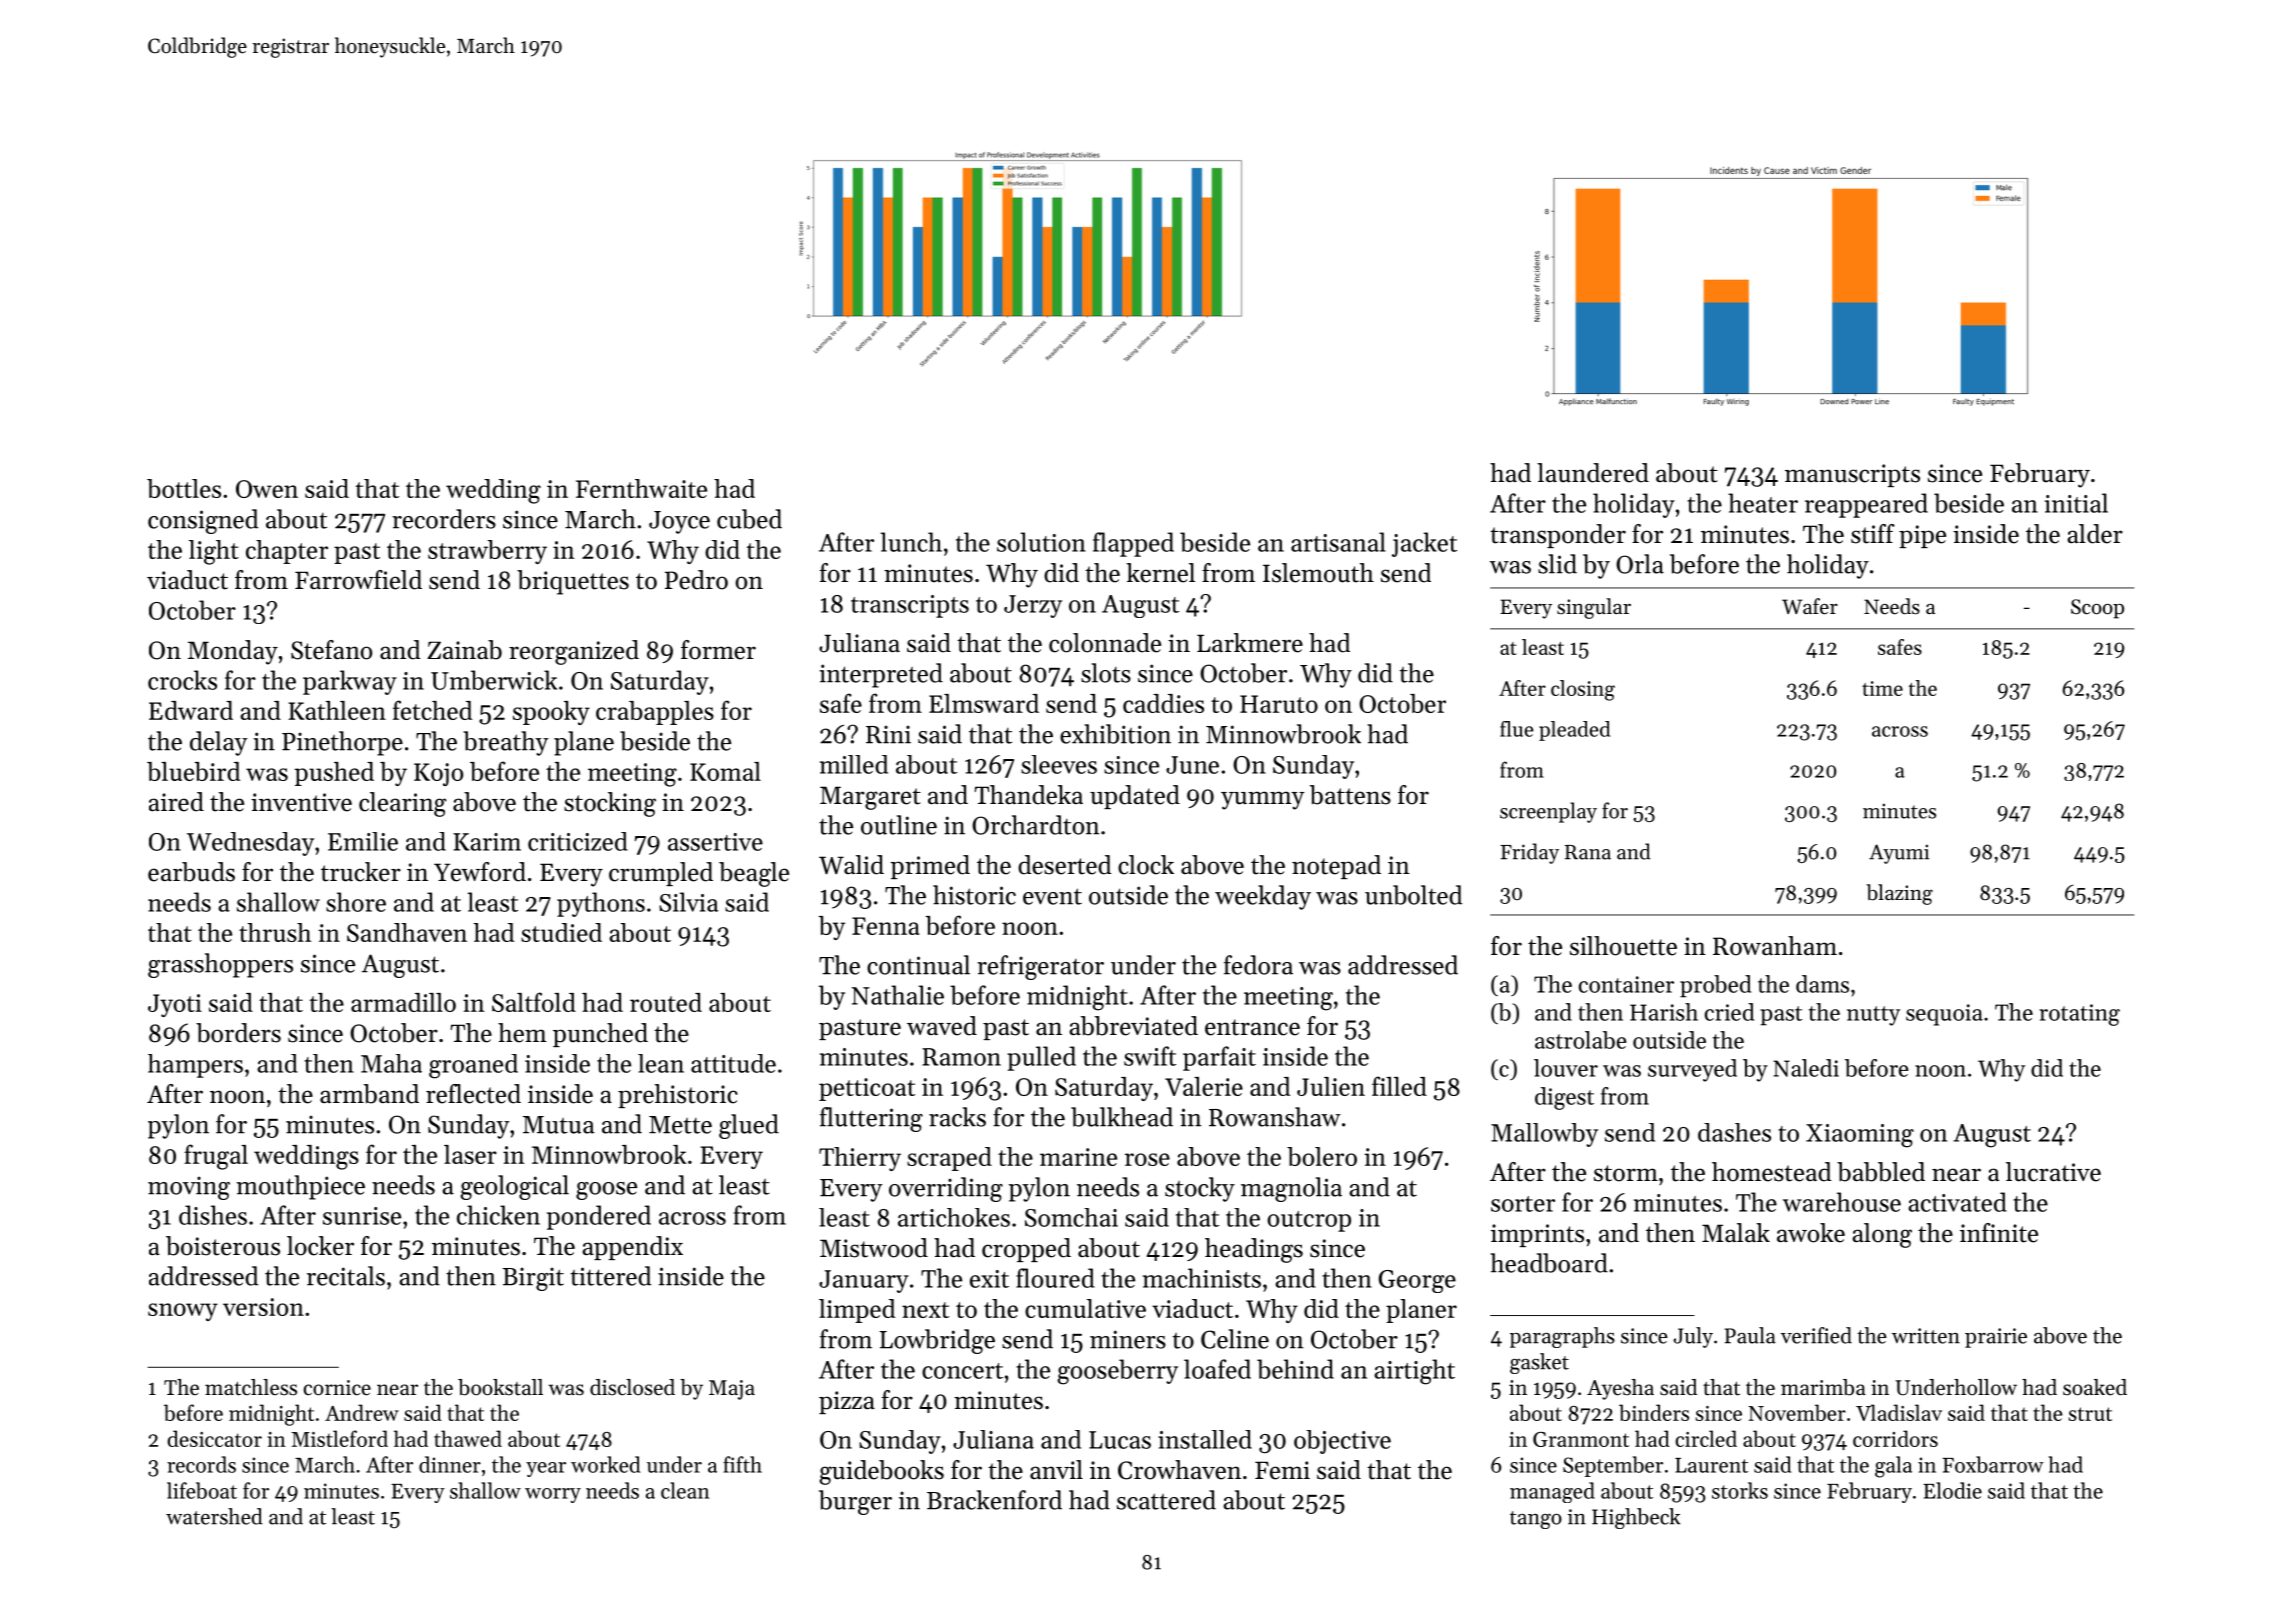  Describe the element at coordinates (1583, 690) in the document. I see `closing` at that location.
